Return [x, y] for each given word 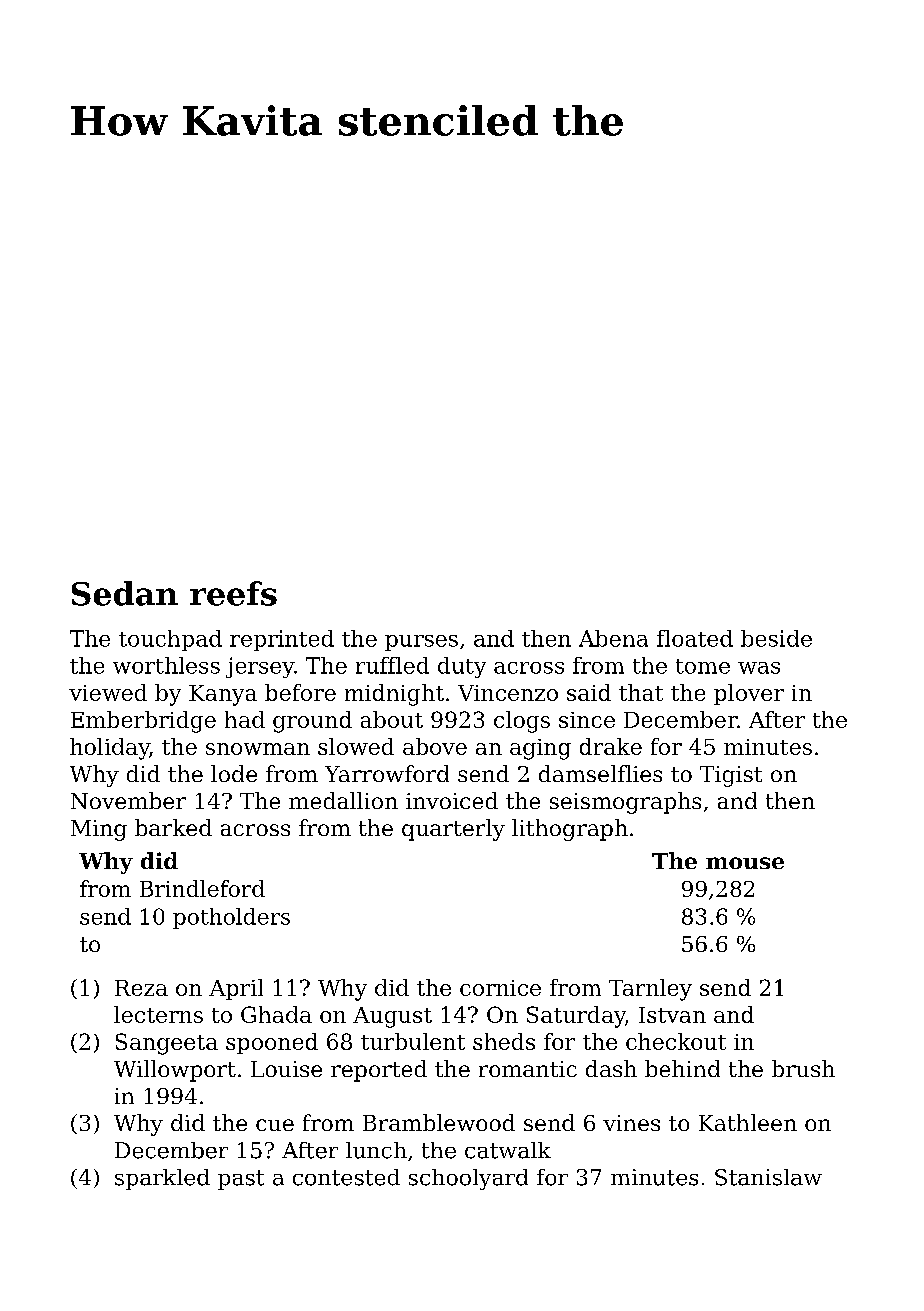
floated [695, 638]
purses [421, 643]
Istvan [672, 1015]
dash [611, 1068]
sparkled [162, 1179]
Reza [141, 988]
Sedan [125, 593]
